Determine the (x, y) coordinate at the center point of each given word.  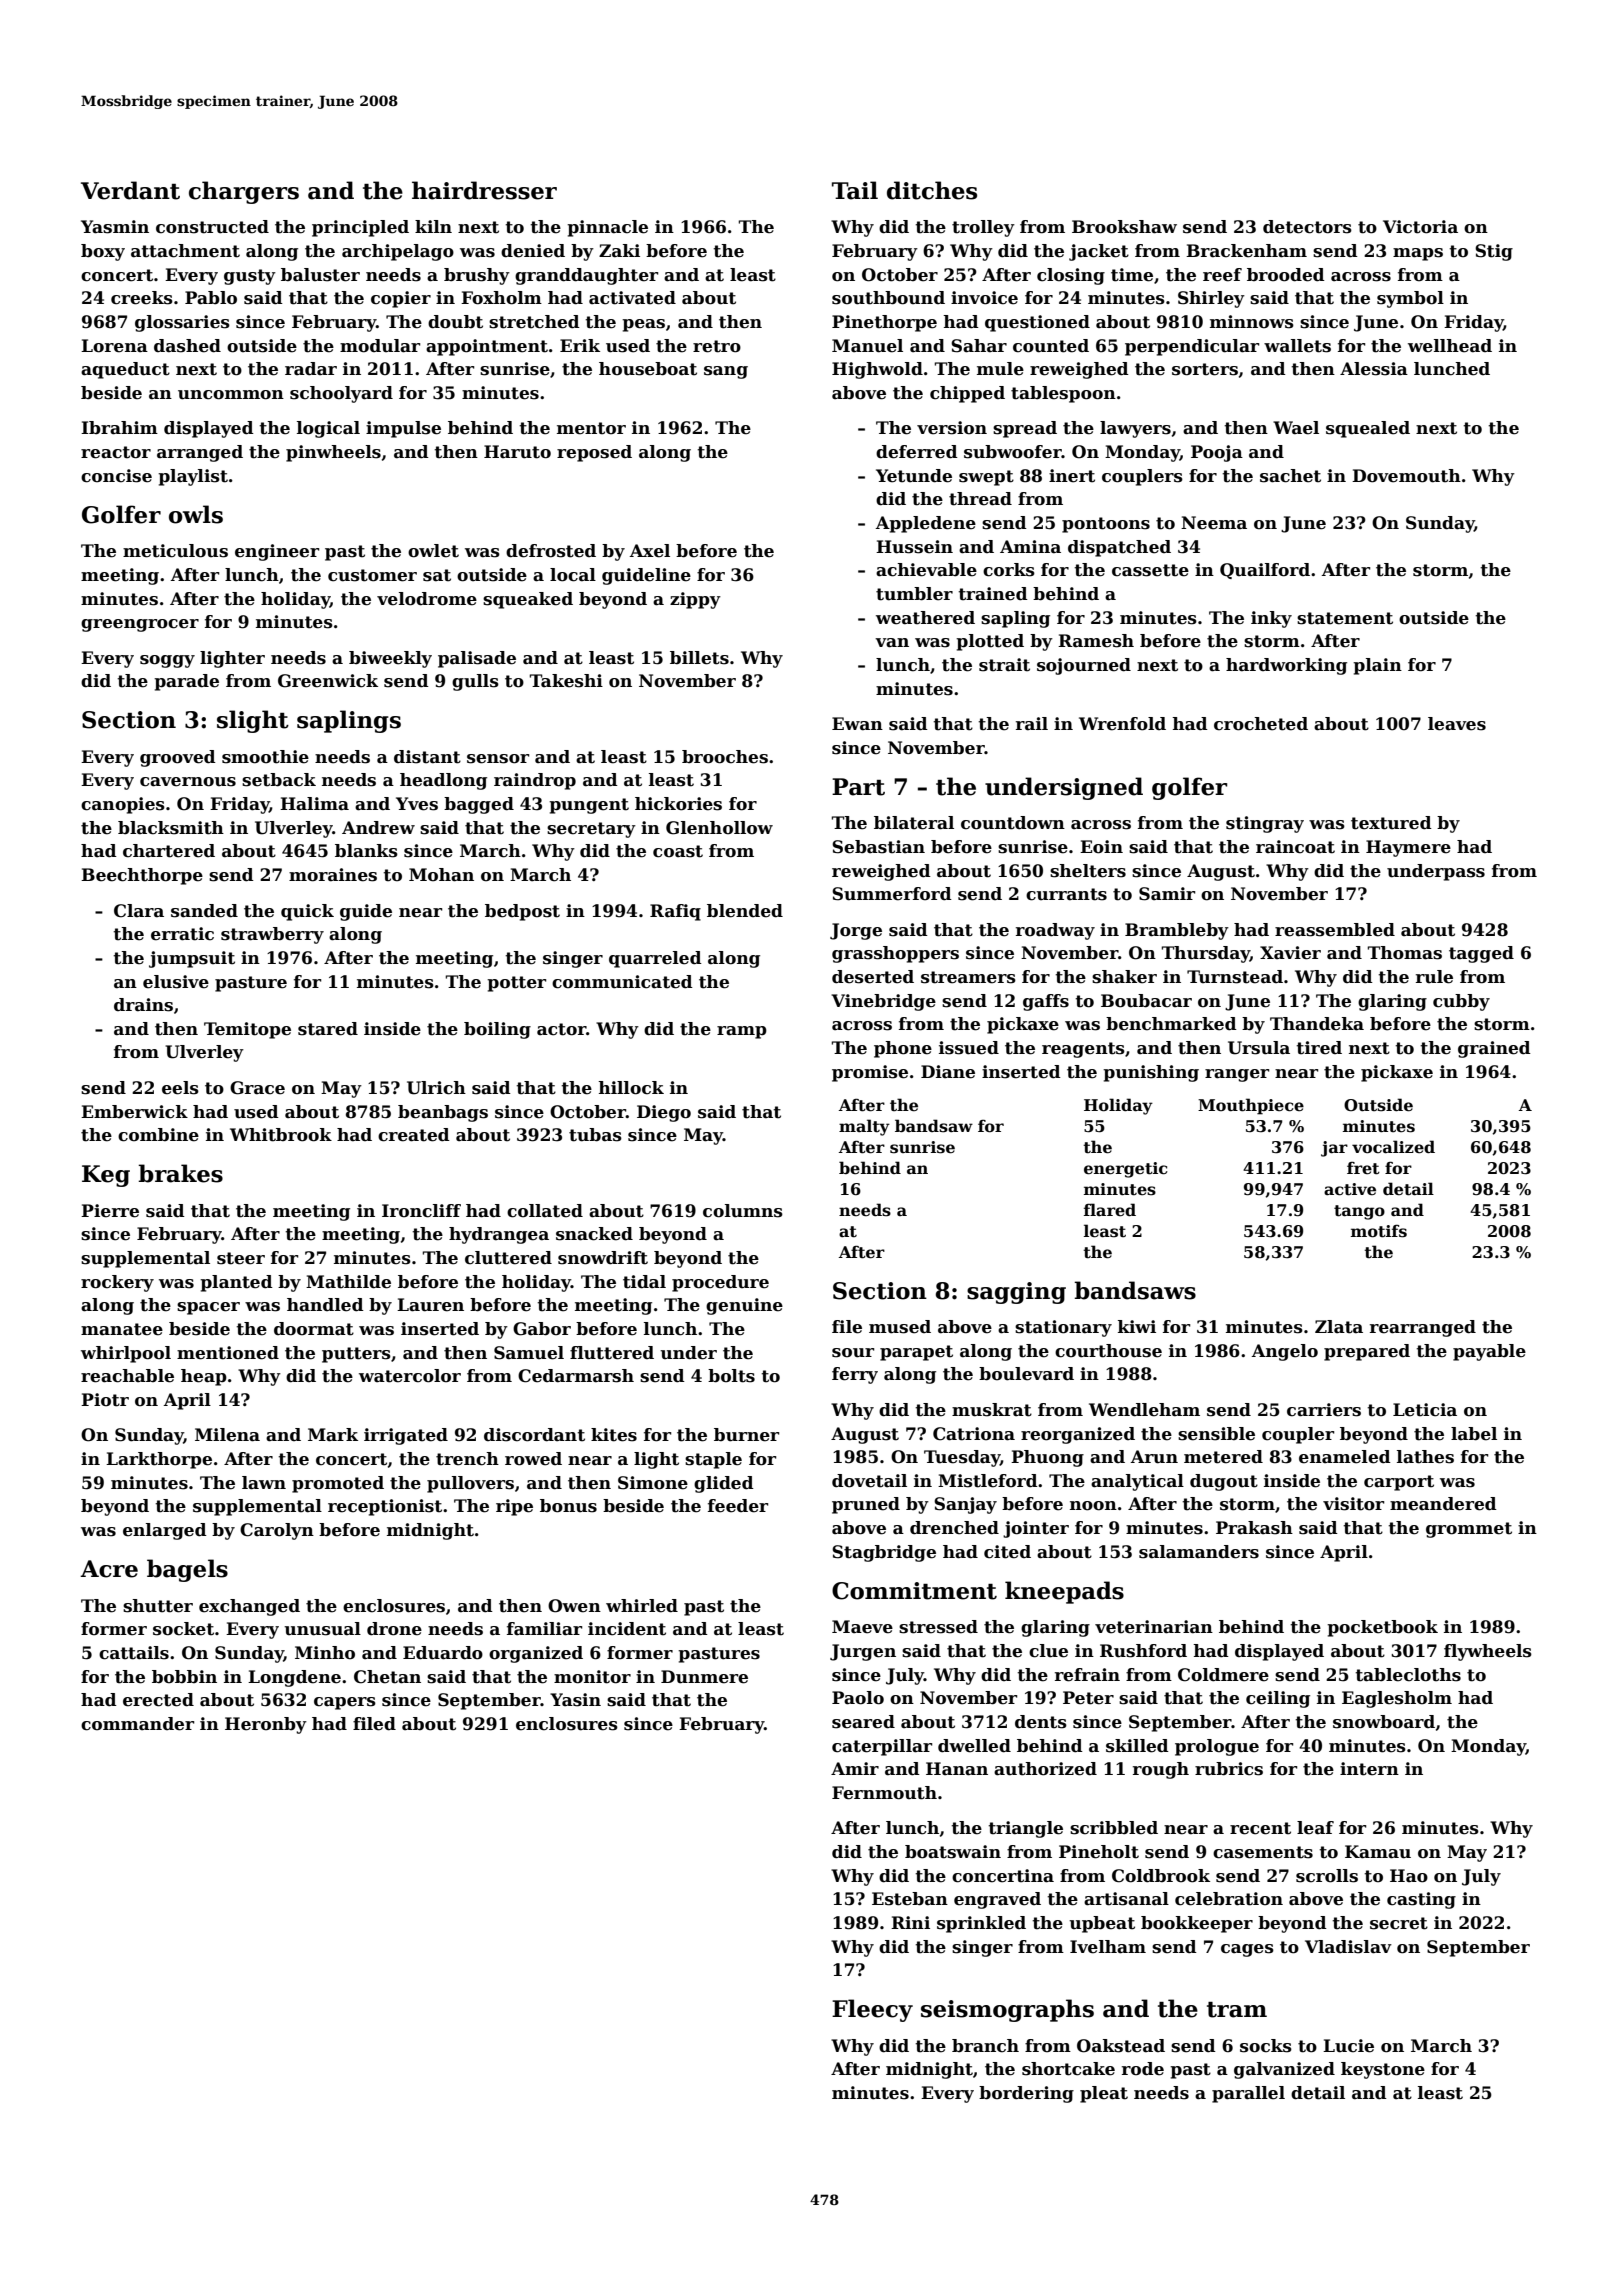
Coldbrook (1161, 1876)
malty (864, 1127)
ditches (932, 190)
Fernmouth (884, 1793)
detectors (1307, 227)
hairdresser (484, 190)
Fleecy (872, 2010)
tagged (1481, 954)
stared (328, 1029)
